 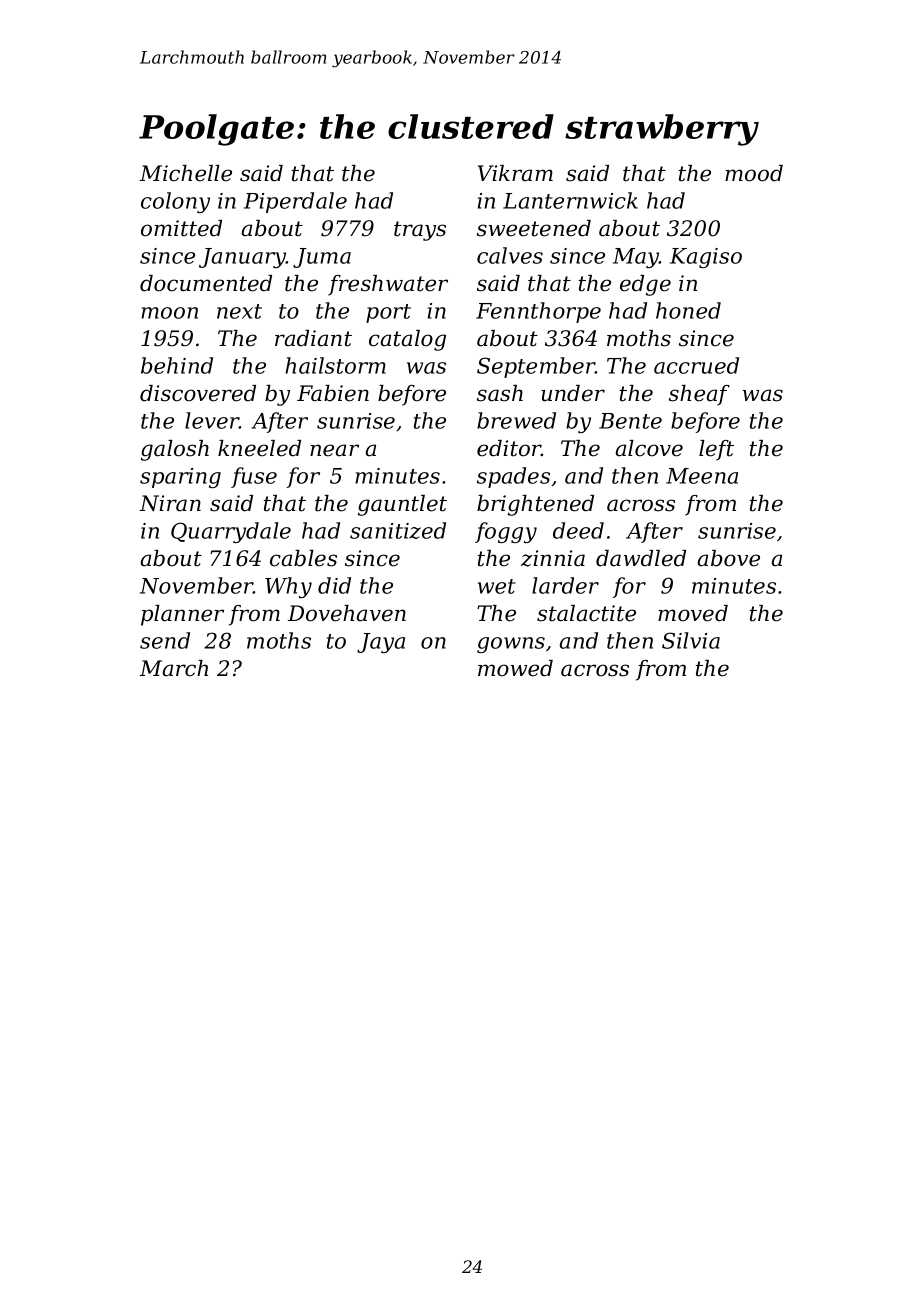 I want to click on Meena, so click(x=702, y=476).
